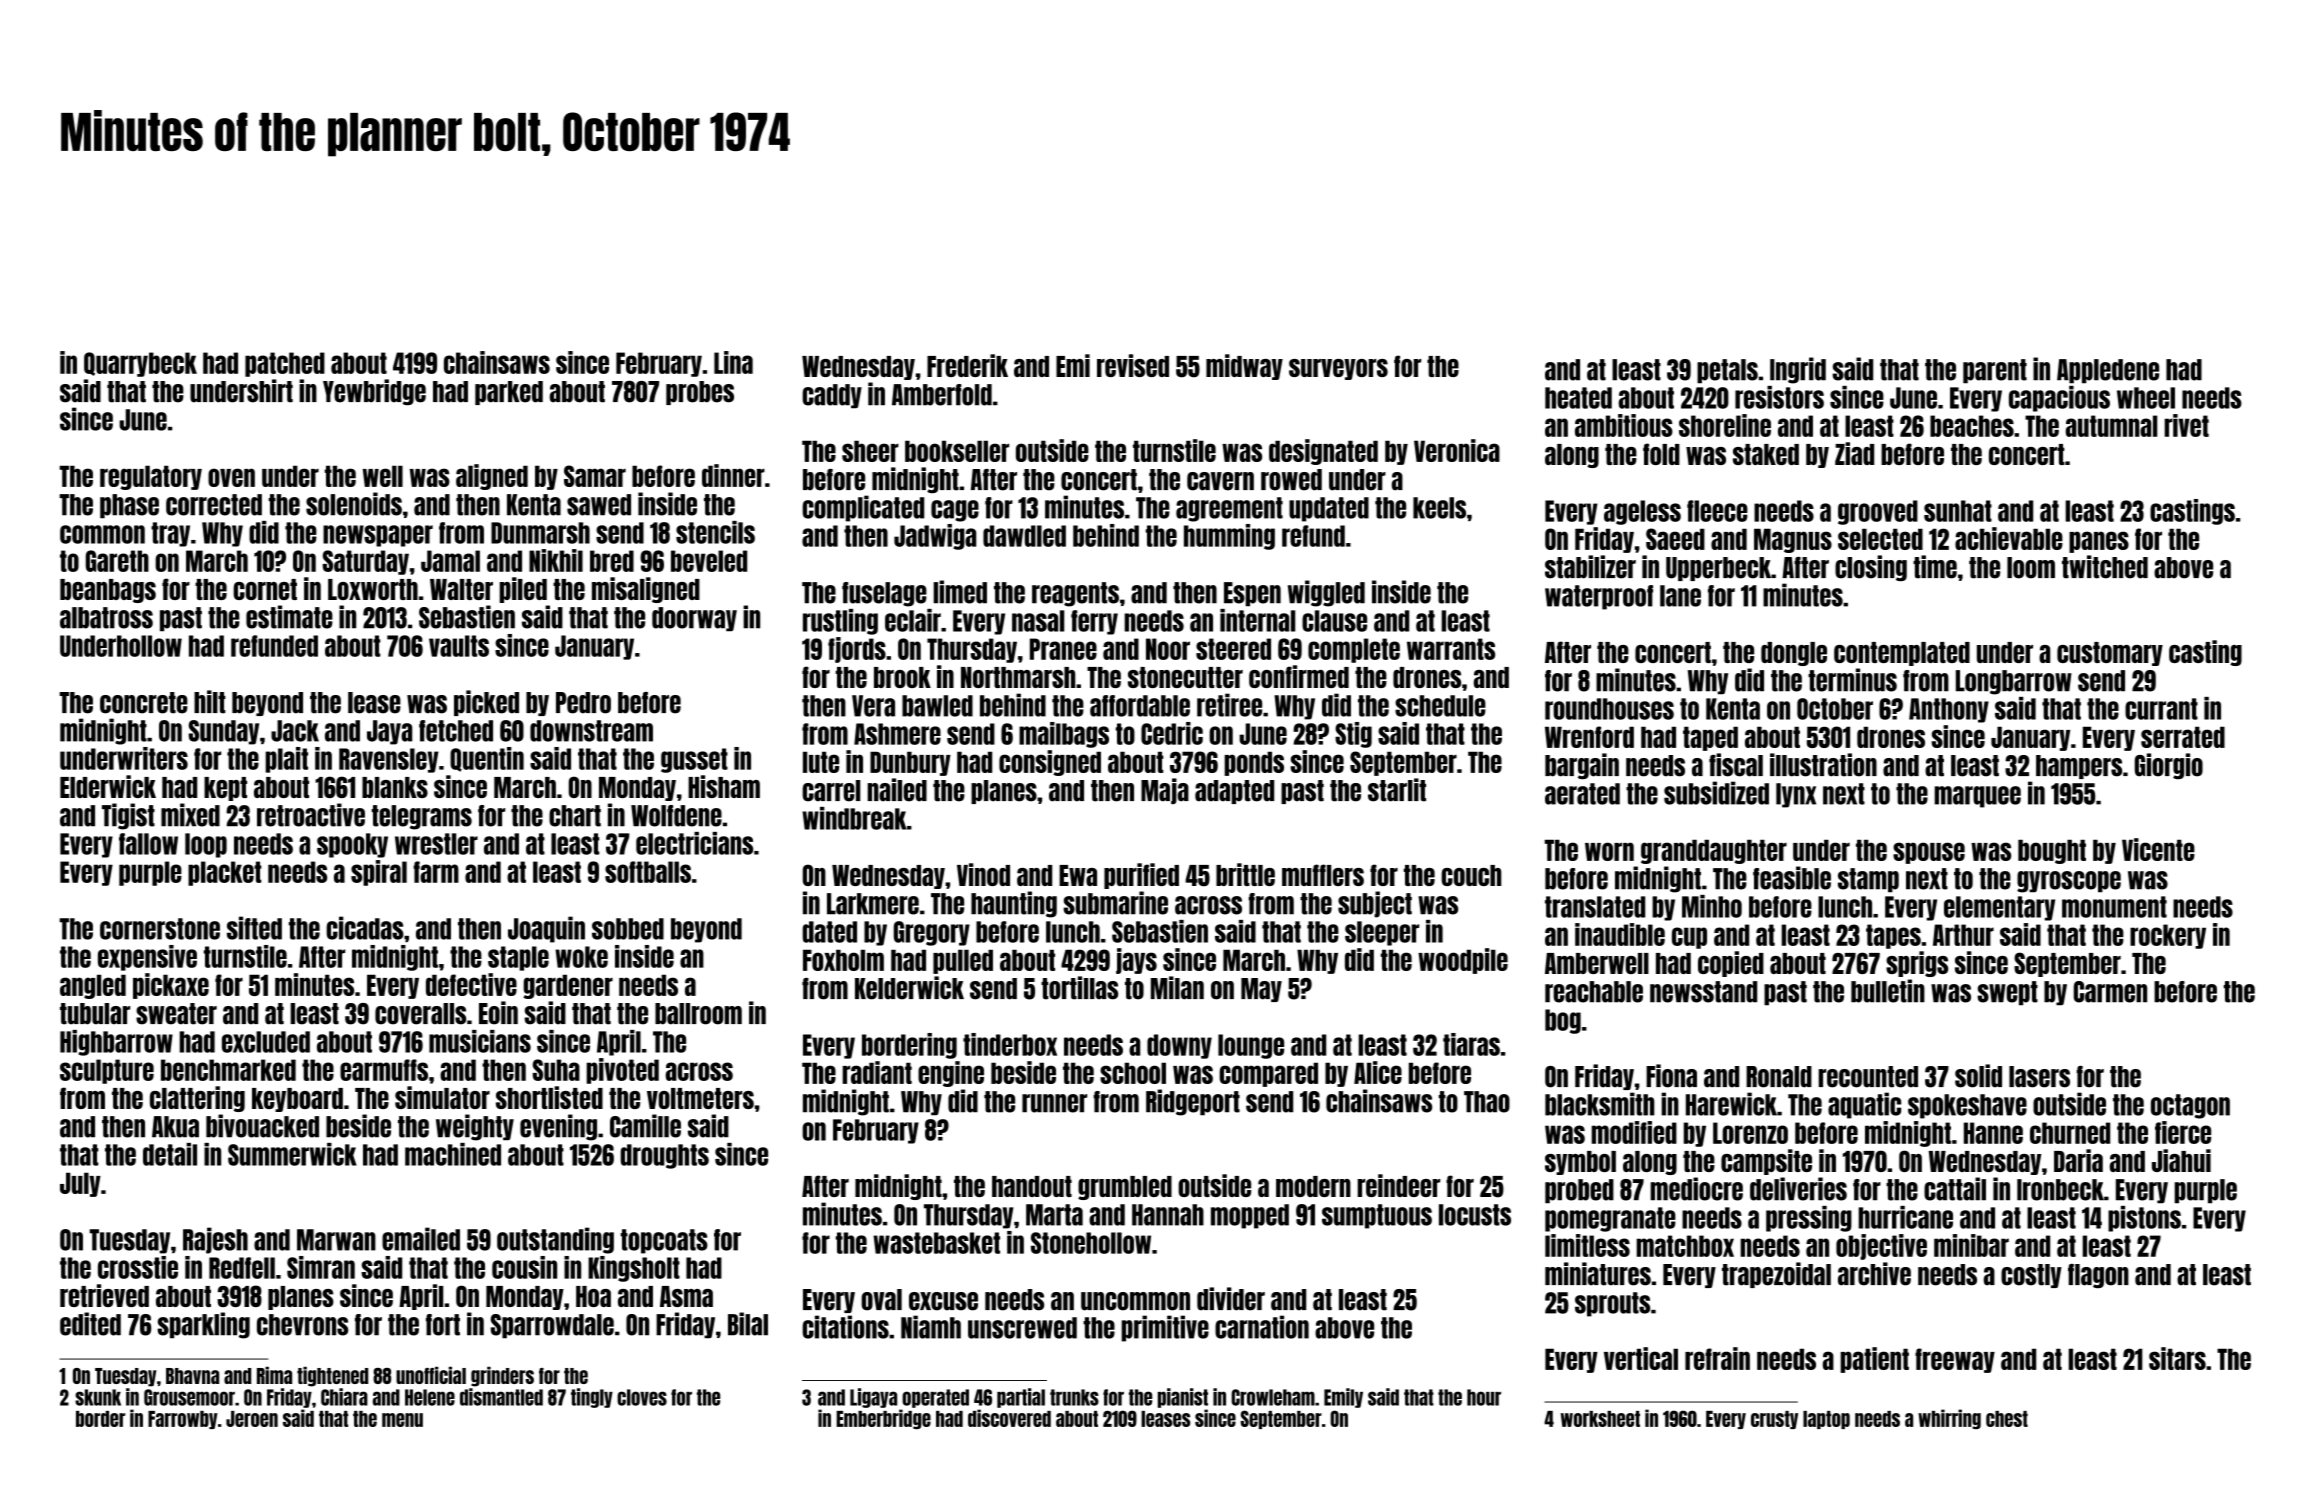 The height and width of the page is (1498, 2316). Describe the element at coordinates (1798, 370) in the page. I see `Ingrid` at that location.
